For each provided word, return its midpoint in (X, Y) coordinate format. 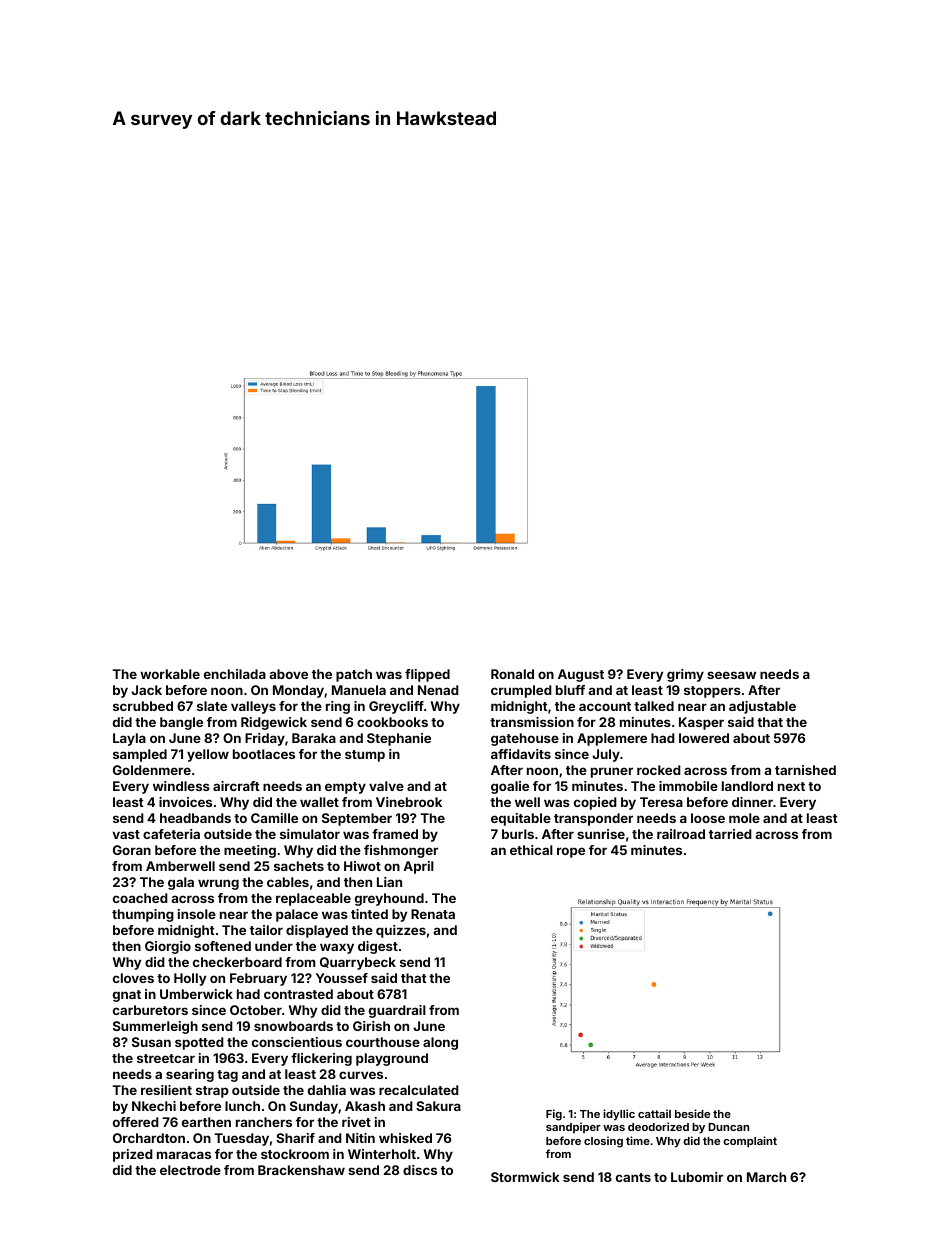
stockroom (295, 1154)
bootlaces (264, 754)
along (440, 1043)
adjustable (762, 707)
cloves (133, 978)
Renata (433, 914)
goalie (510, 787)
